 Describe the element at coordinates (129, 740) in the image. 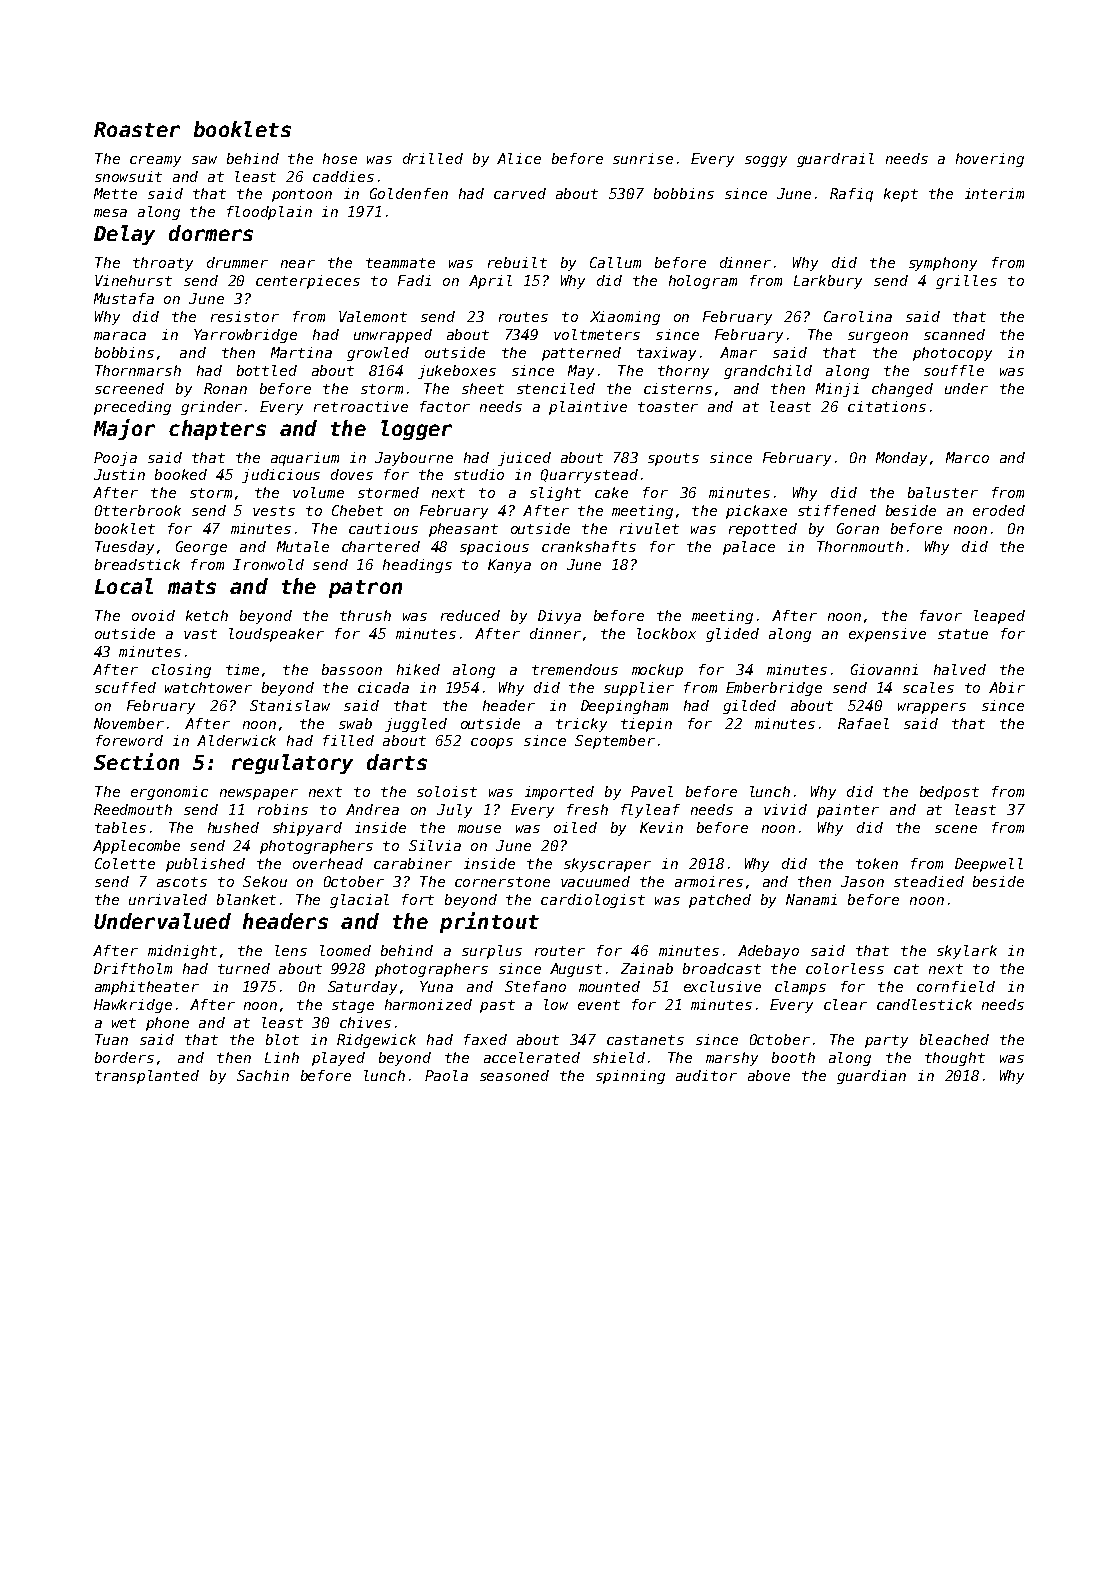

I see `foreword` at that location.
